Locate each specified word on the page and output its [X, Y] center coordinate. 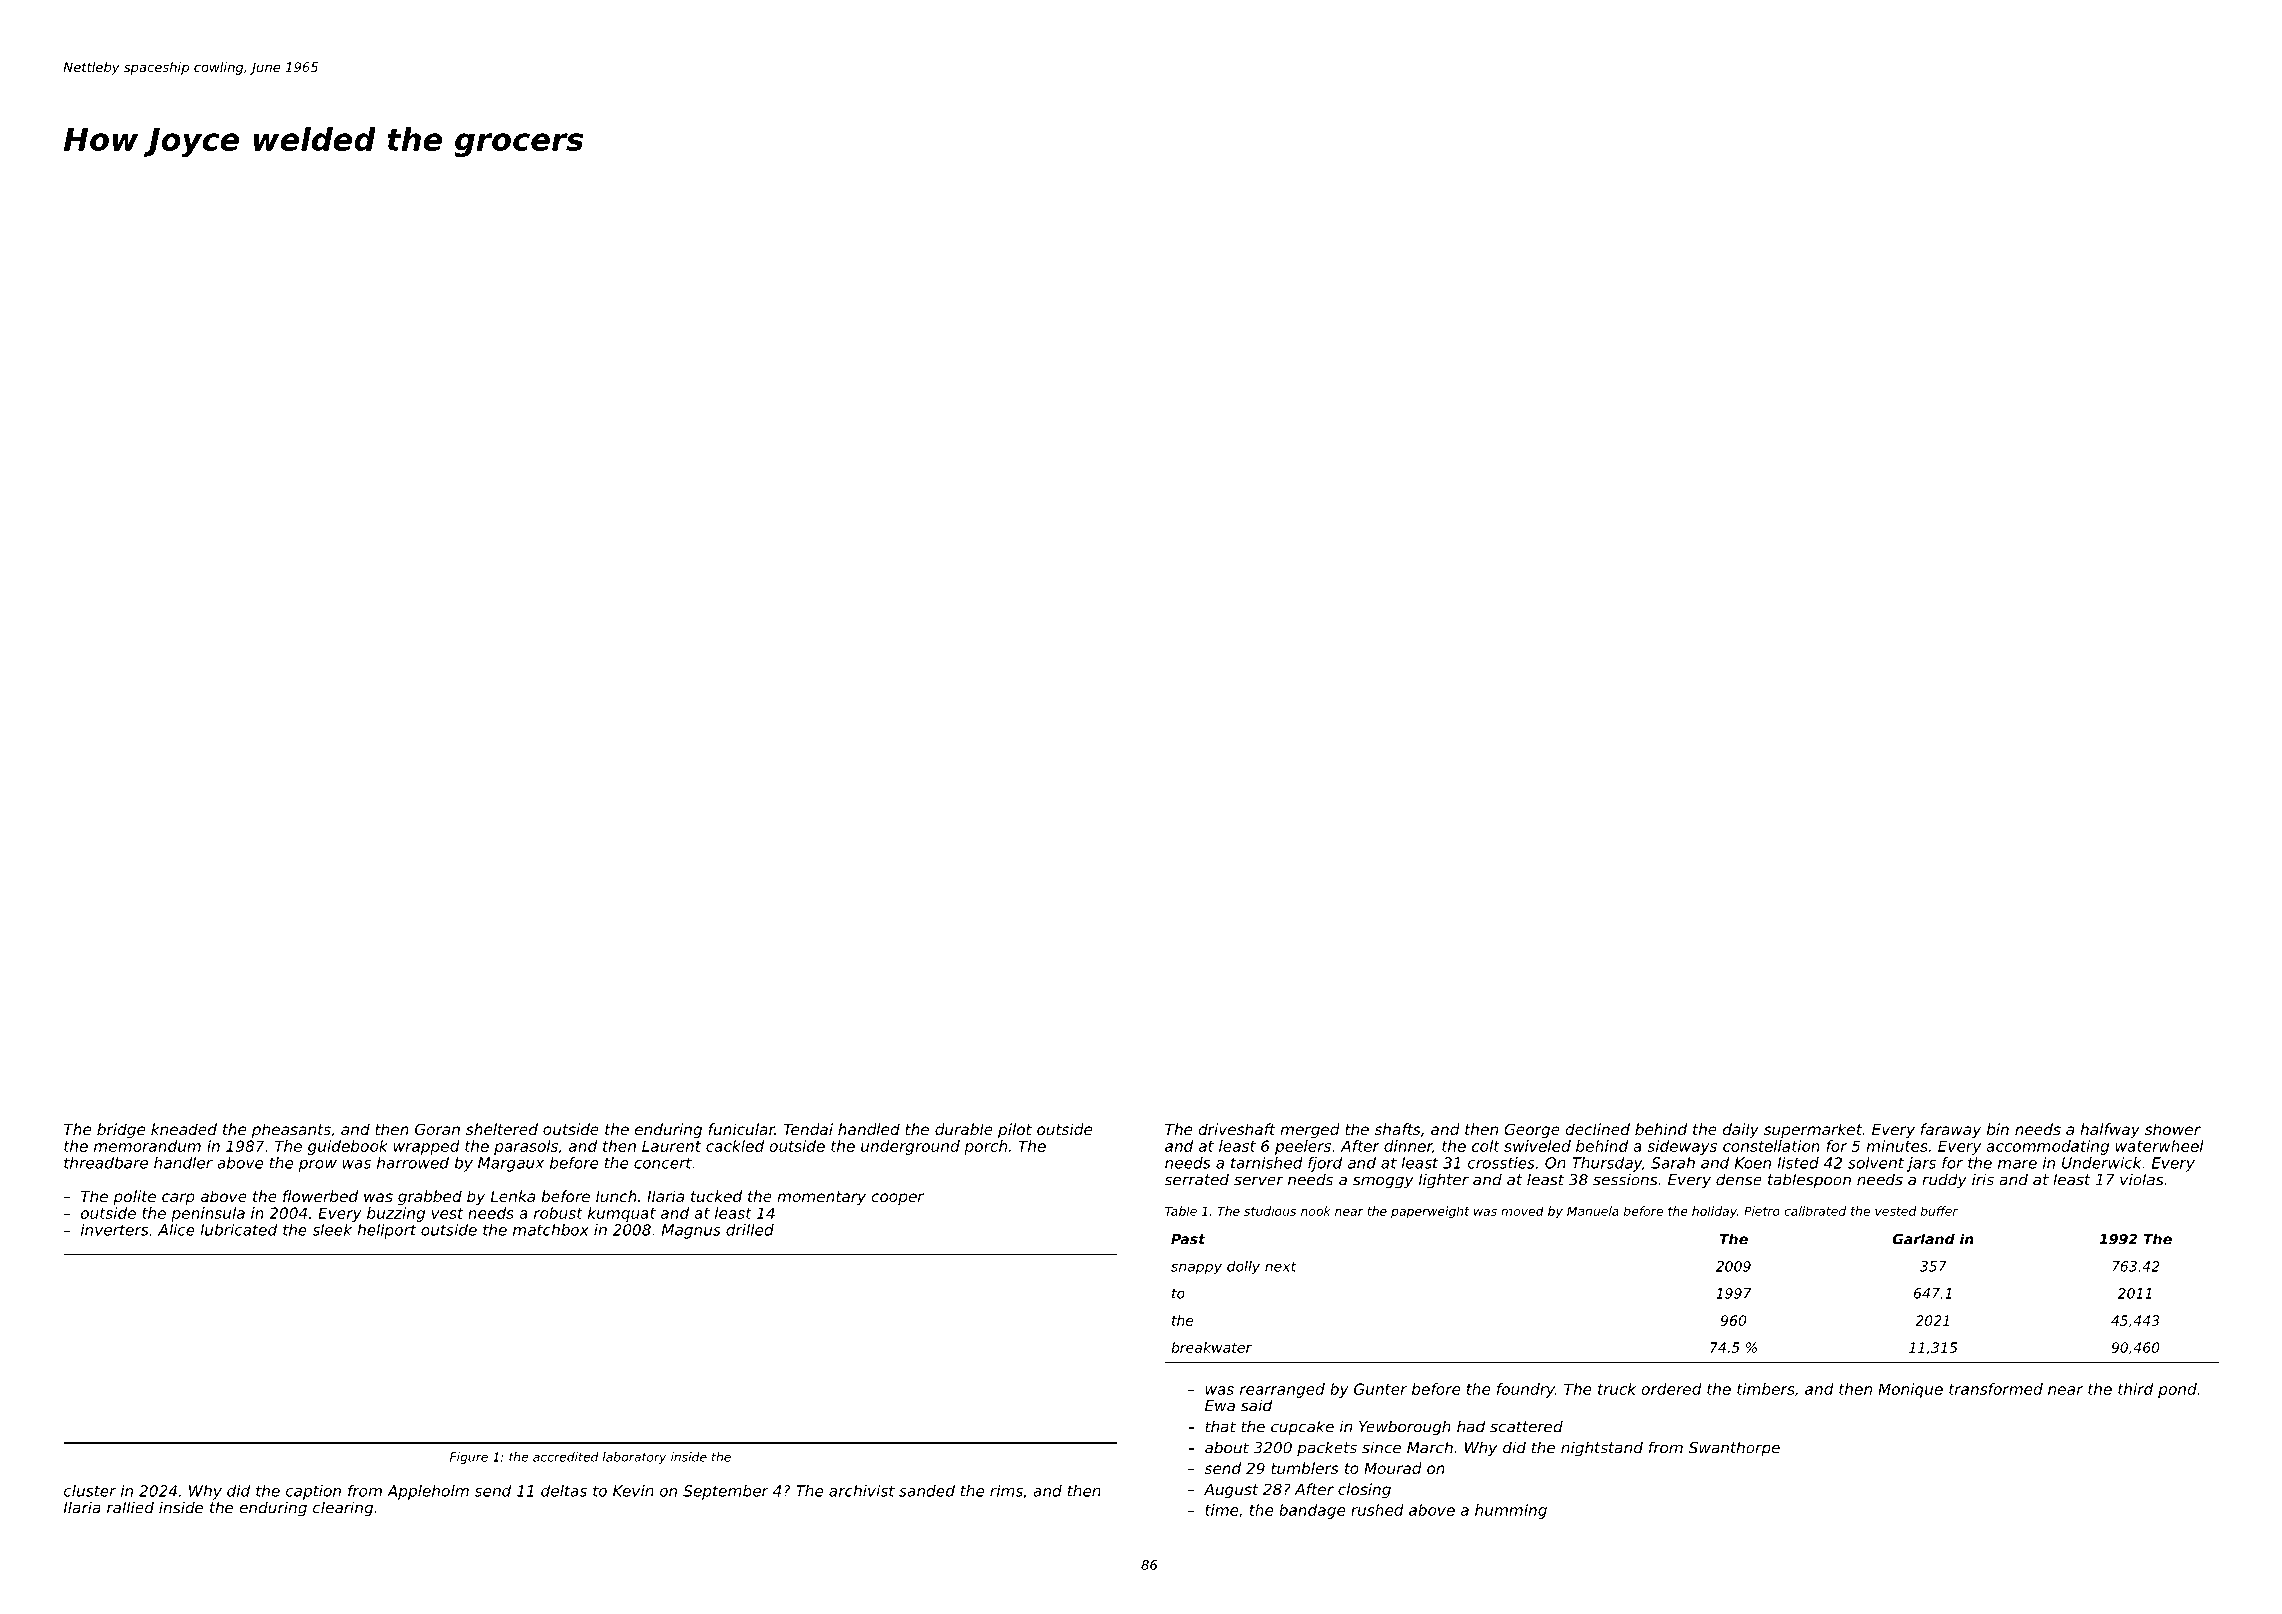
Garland [1924, 1239]
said [1256, 1405]
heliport [387, 1231]
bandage [1312, 1511]
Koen [1753, 1163]
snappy [1196, 1268]
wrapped [427, 1147]
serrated [1197, 1179]
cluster [90, 1491]
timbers [1766, 1389]
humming [1511, 1511]
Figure [469, 1458]
